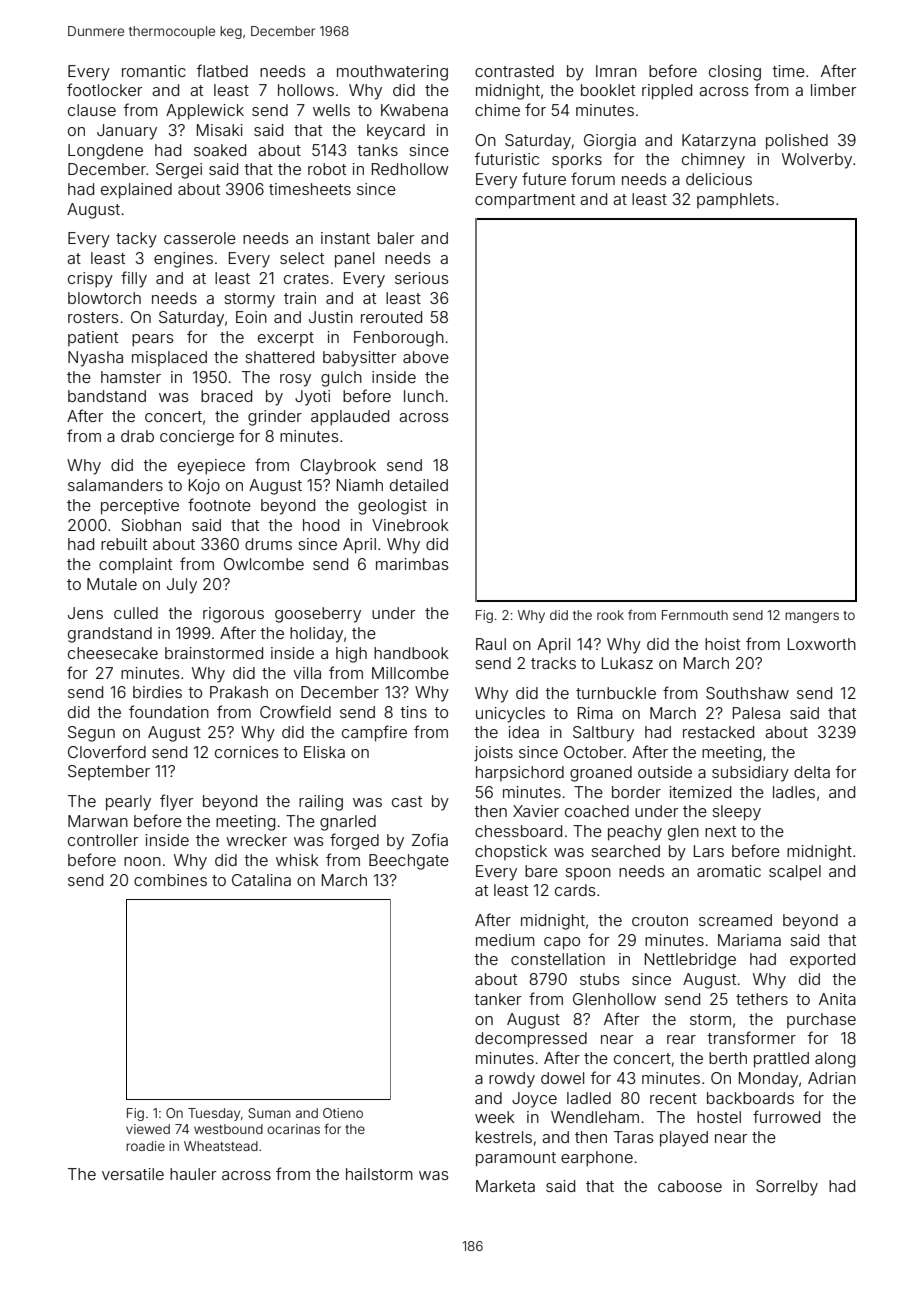 The width and height of the screenshot is (924, 1308). Describe the element at coordinates (214, 1114) in the screenshot. I see `Tuesday` at that location.
